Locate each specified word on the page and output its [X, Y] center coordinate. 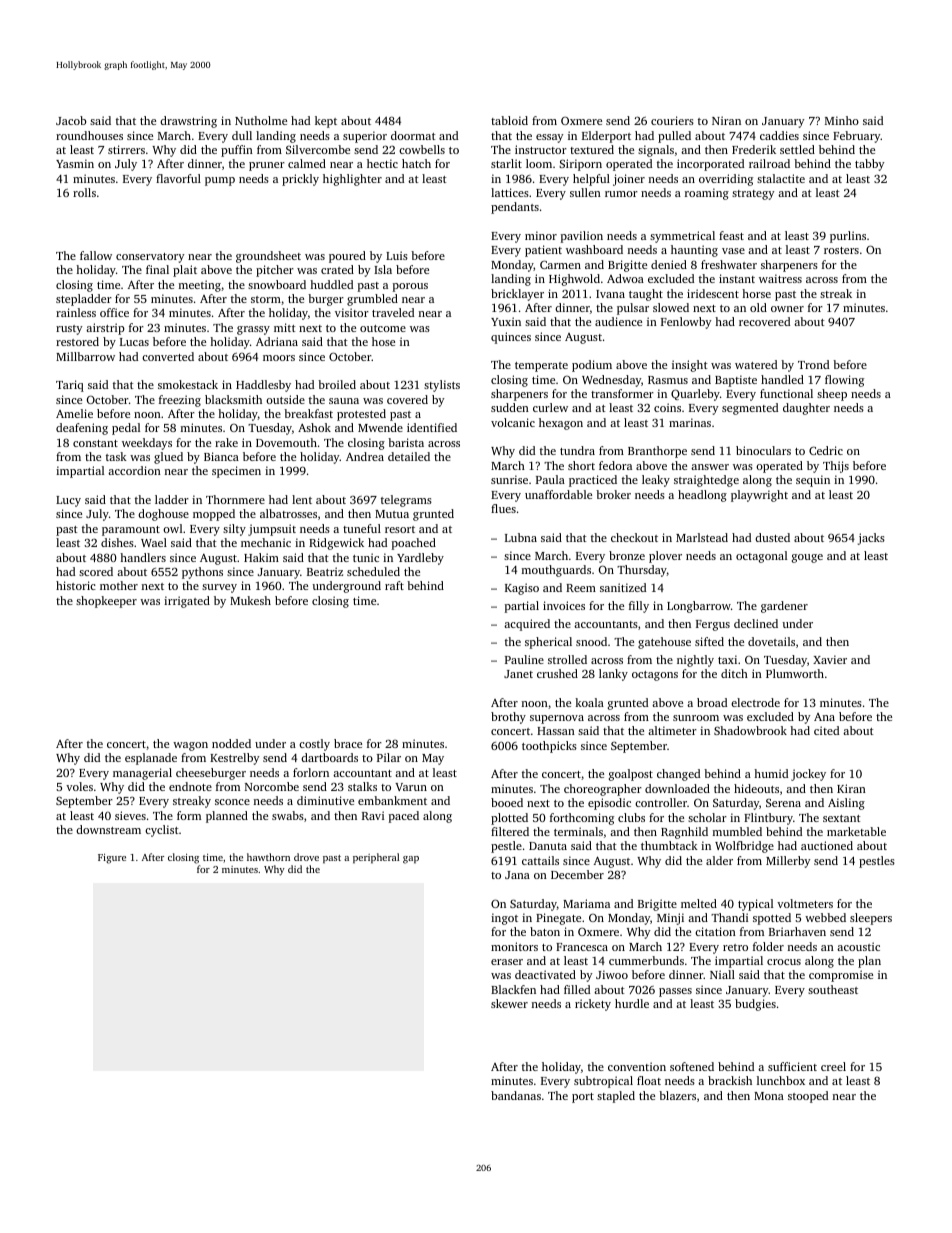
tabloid [509, 120]
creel [833, 1066]
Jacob [71, 120]
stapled [616, 1097]
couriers [672, 120]
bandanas [516, 1095]
